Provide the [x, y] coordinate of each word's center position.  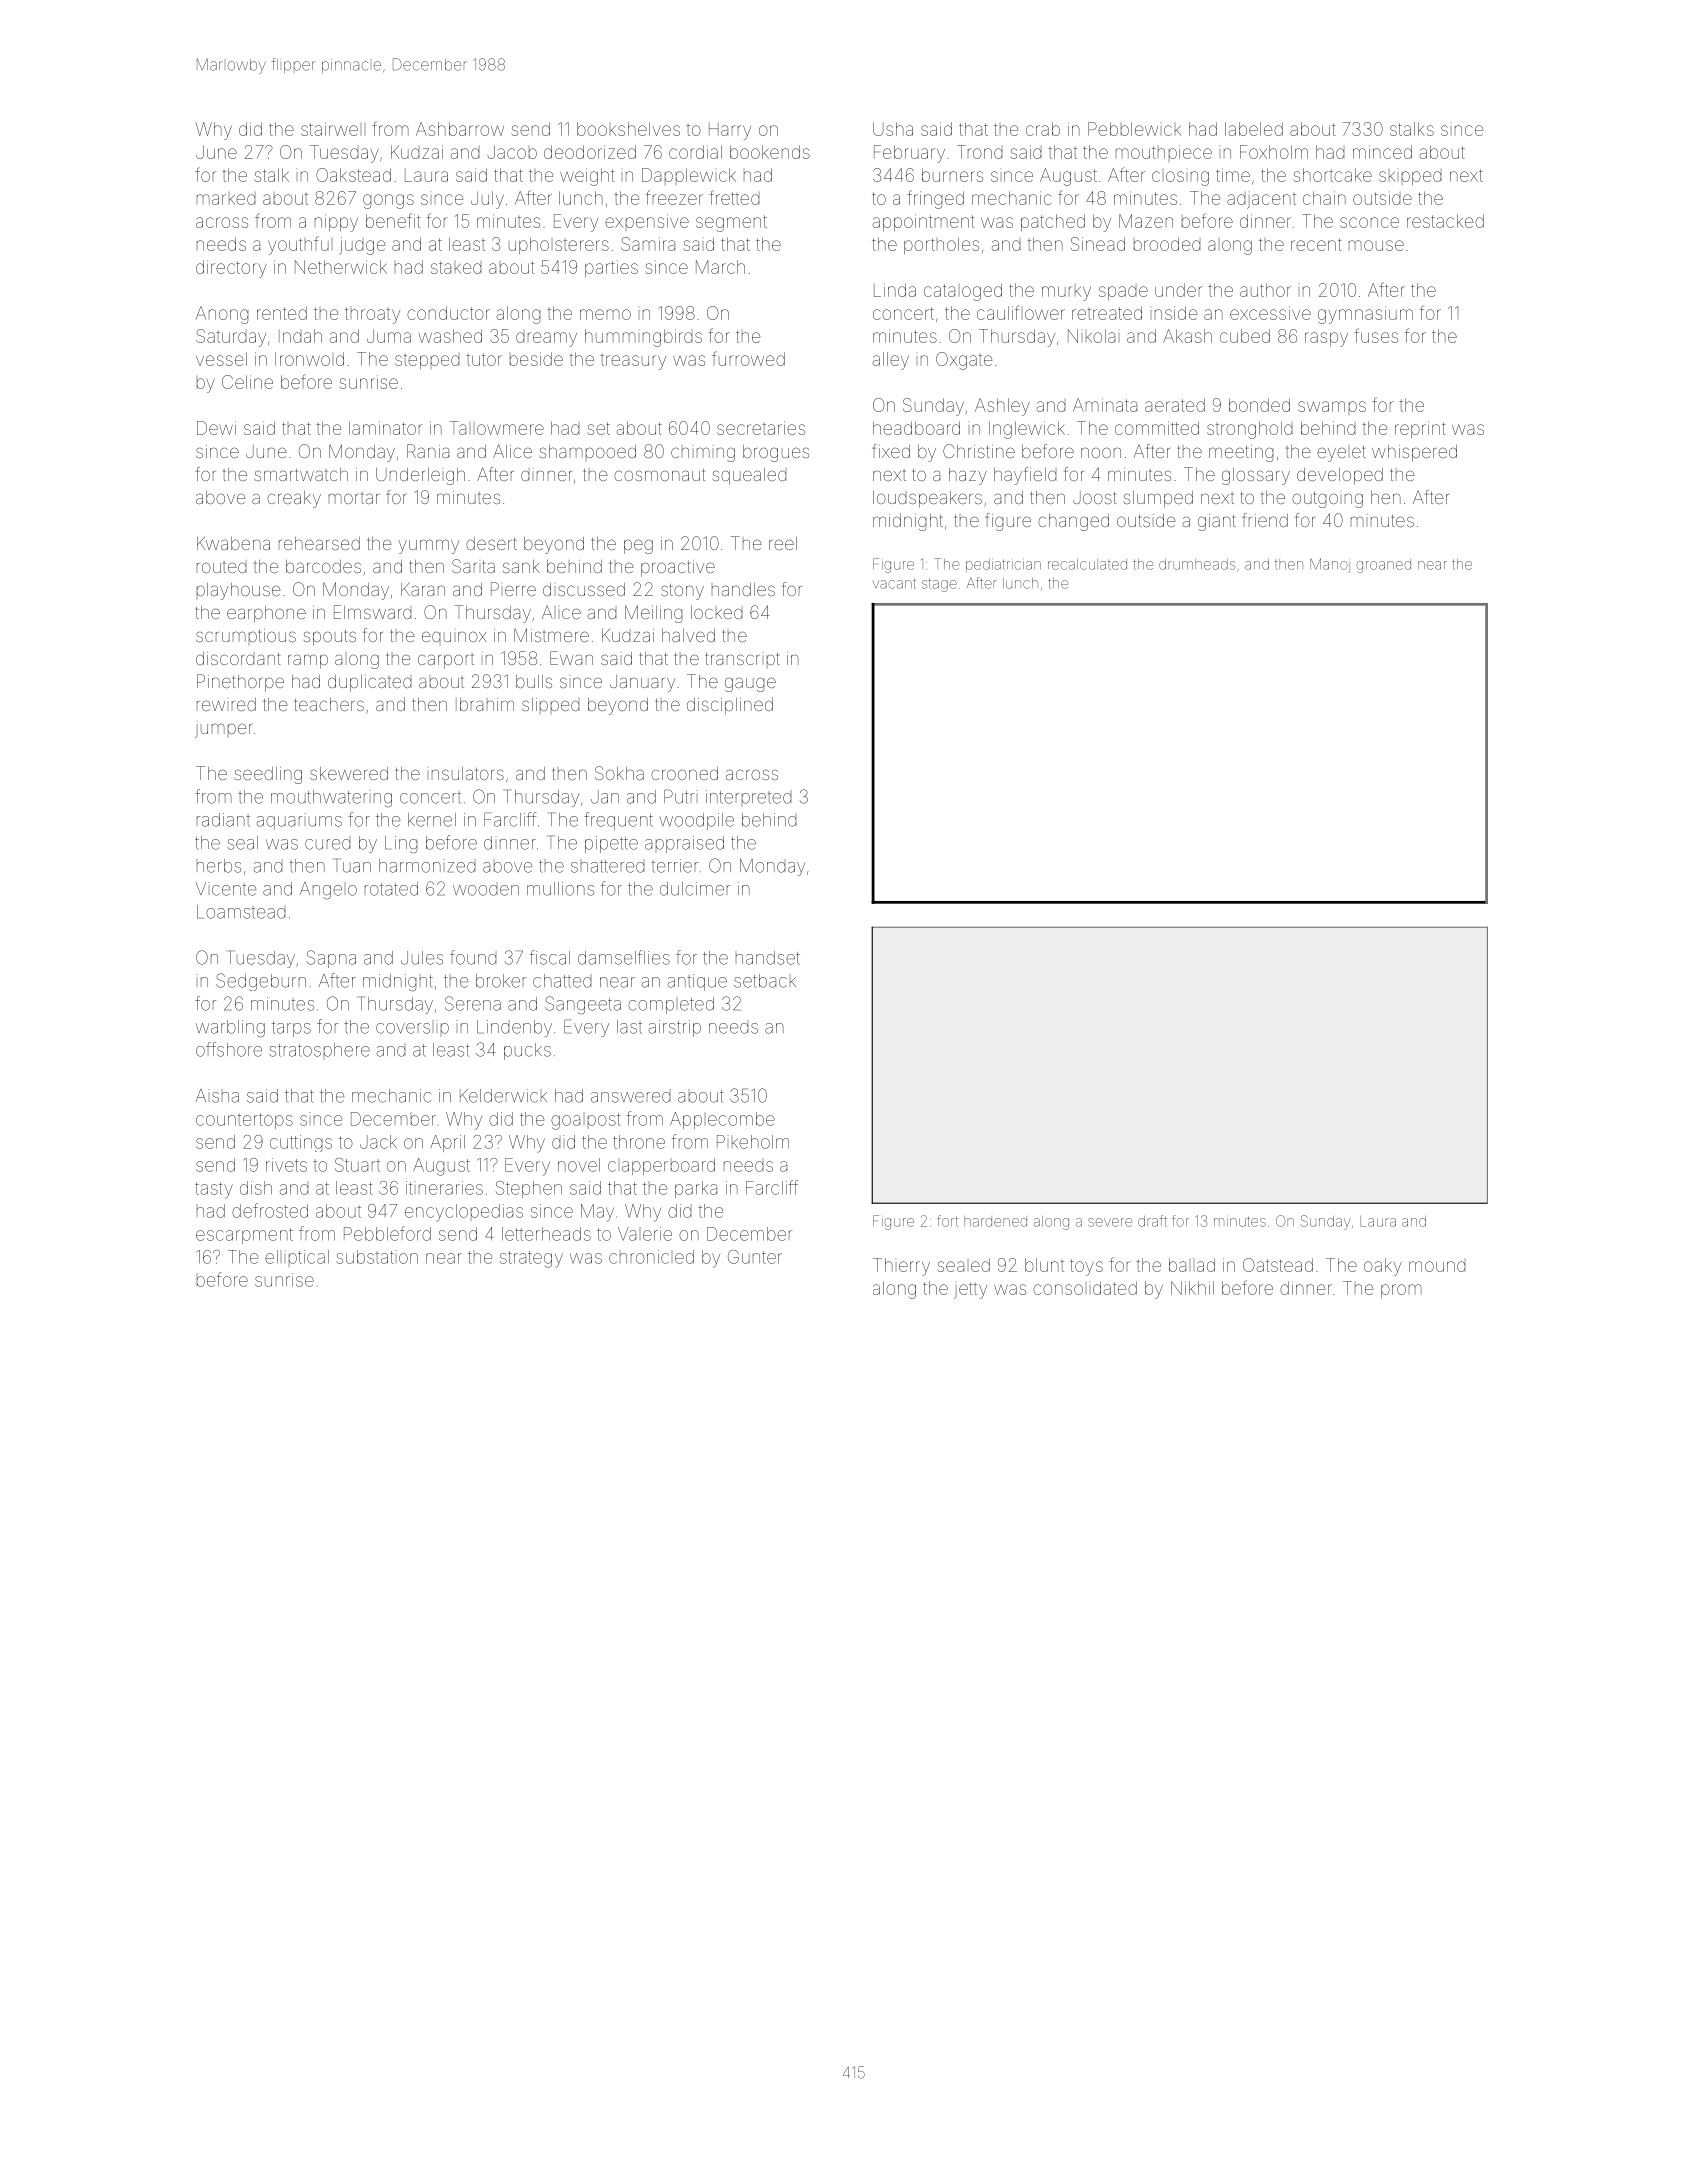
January [642, 683]
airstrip [675, 1028]
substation [377, 1257]
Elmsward [372, 612]
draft [1152, 1221]
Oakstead [353, 175]
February [909, 154]
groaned [1383, 567]
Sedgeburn [261, 982]
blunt [1044, 1265]
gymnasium [1365, 315]
